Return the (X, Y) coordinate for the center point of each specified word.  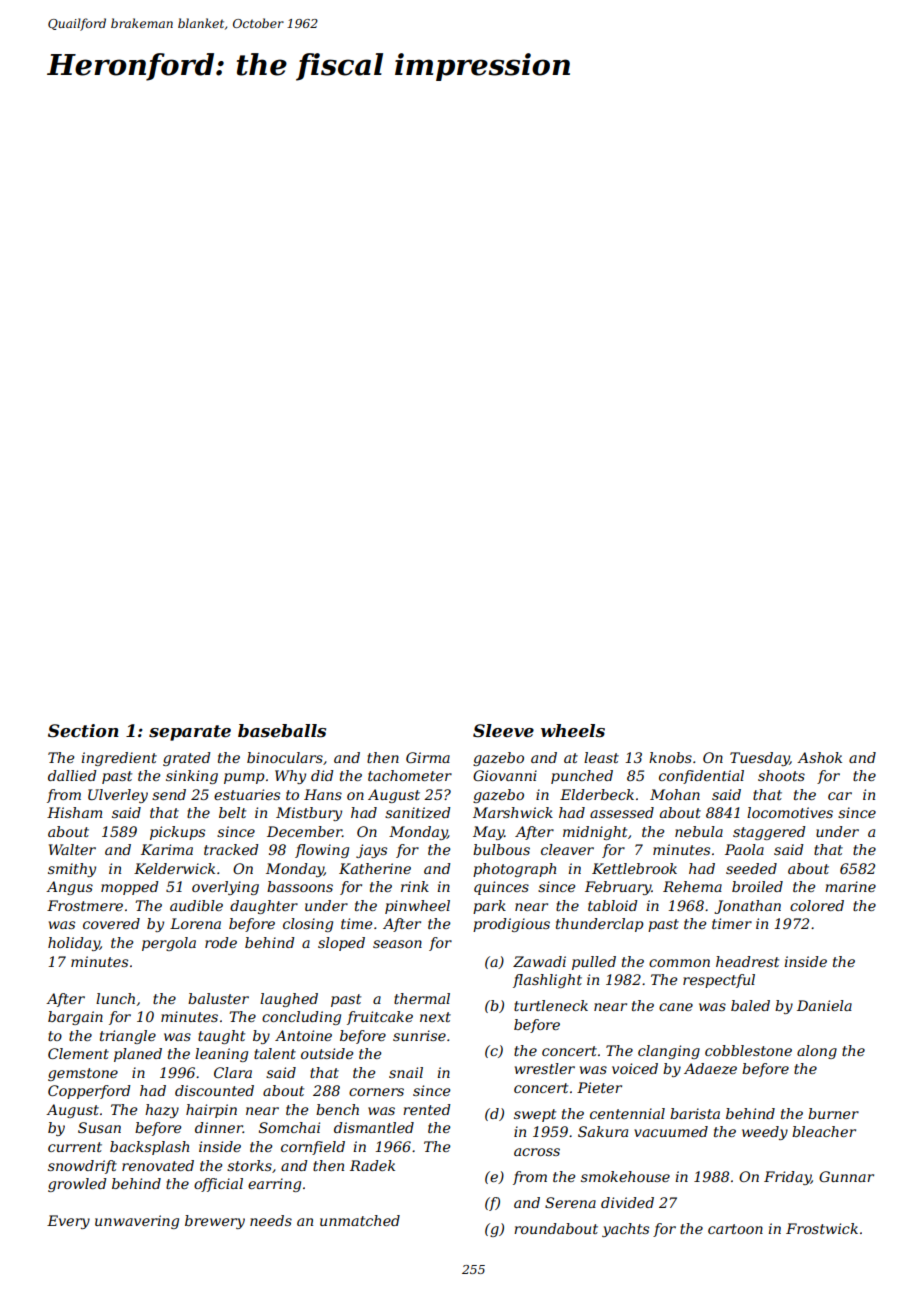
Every (68, 1222)
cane (676, 1007)
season (397, 944)
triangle (128, 1037)
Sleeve (503, 731)
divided (627, 1202)
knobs (670, 757)
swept (535, 1115)
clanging (669, 1052)
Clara (233, 1072)
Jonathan (747, 907)
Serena (570, 1202)
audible (196, 905)
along (817, 1052)
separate (190, 733)
